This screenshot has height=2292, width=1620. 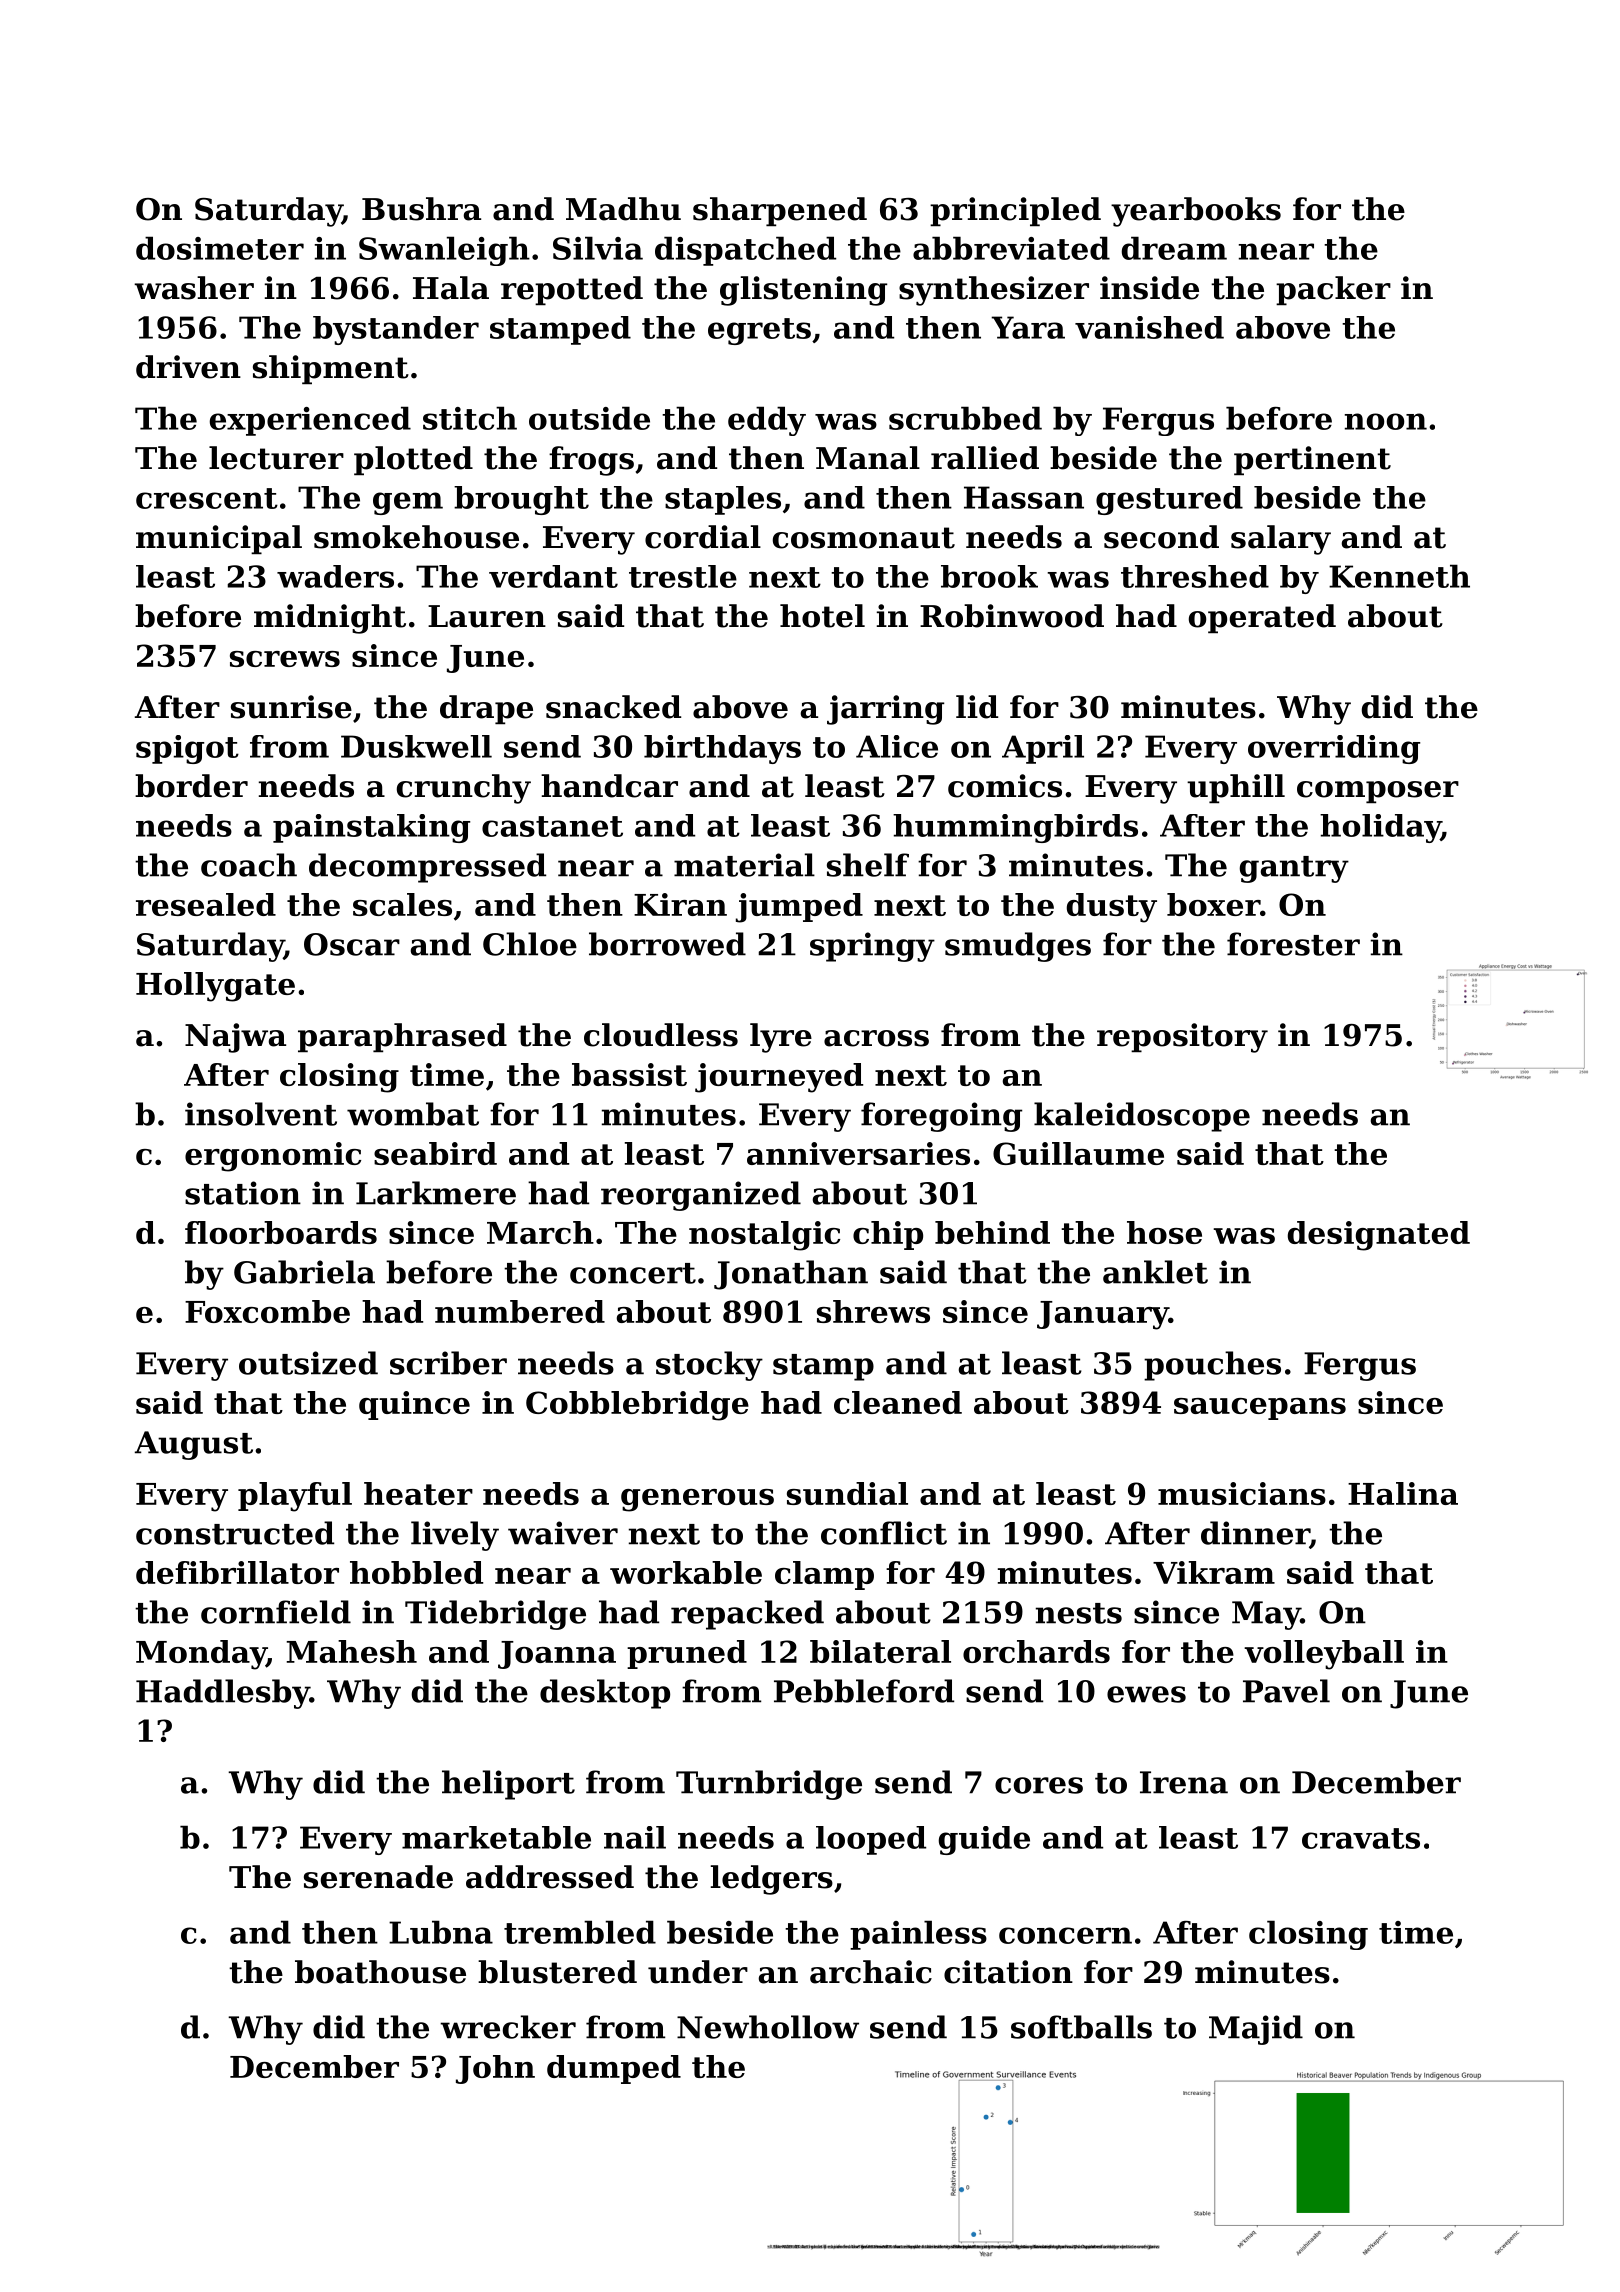 What do you see at coordinates (780, 211) in the screenshot?
I see `sharpened` at bounding box center [780, 211].
